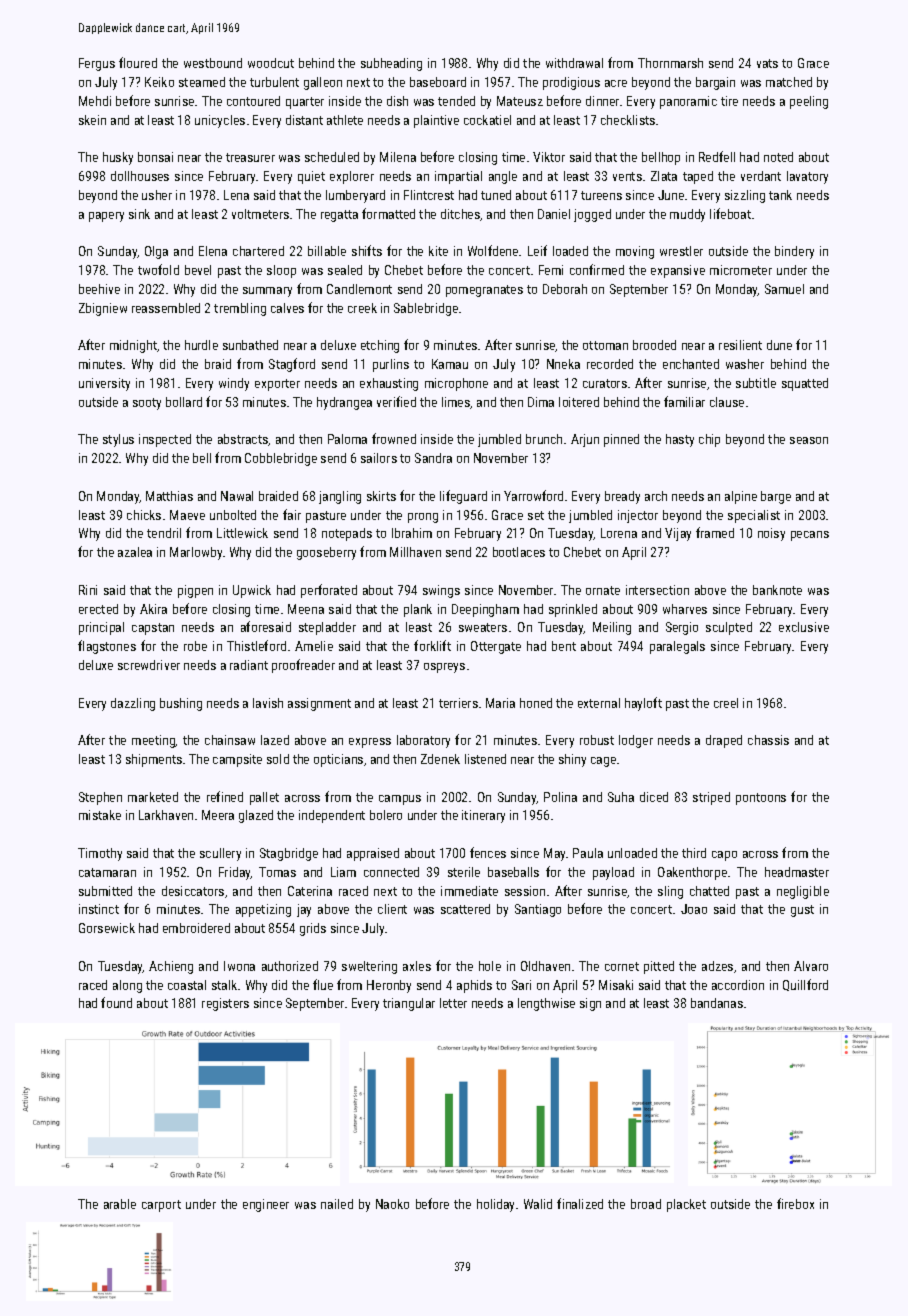  Describe the element at coordinates (741, 270) in the screenshot. I see `micrometer` at that location.
